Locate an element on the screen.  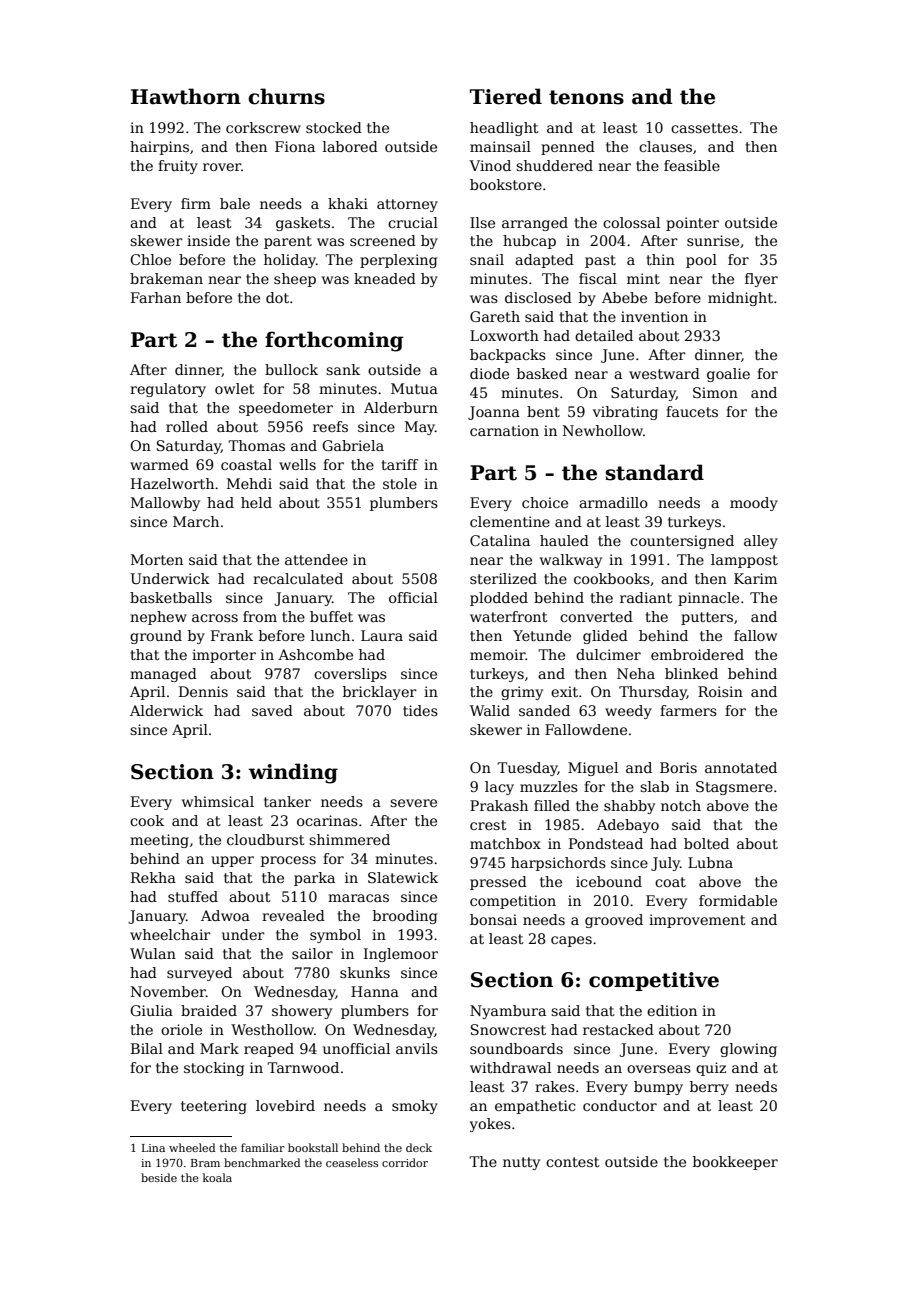
Nyambura is located at coordinates (508, 1012).
